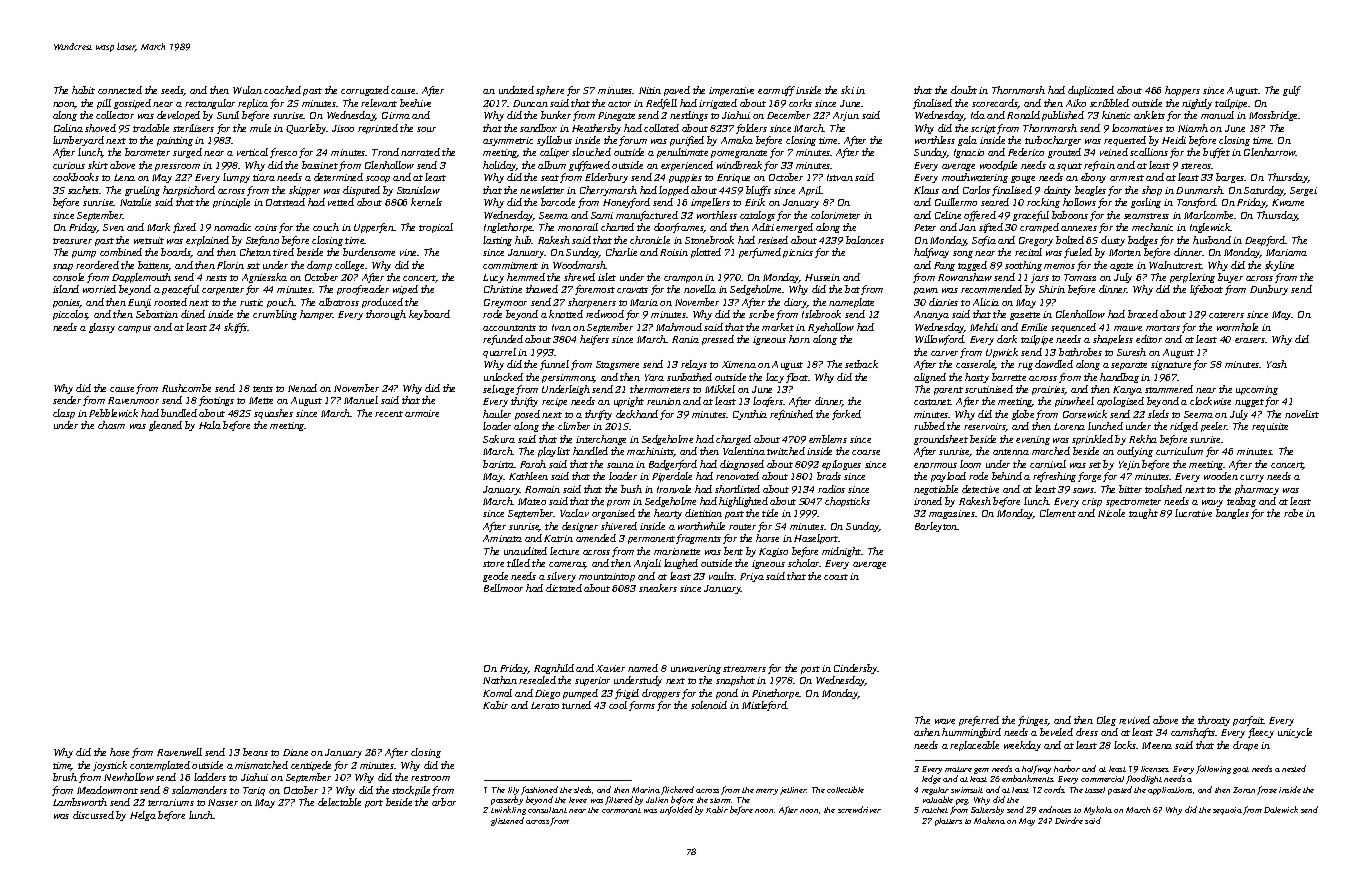 The image size is (1372, 887). What do you see at coordinates (179, 752) in the image?
I see `Ravenwell` at bounding box center [179, 752].
